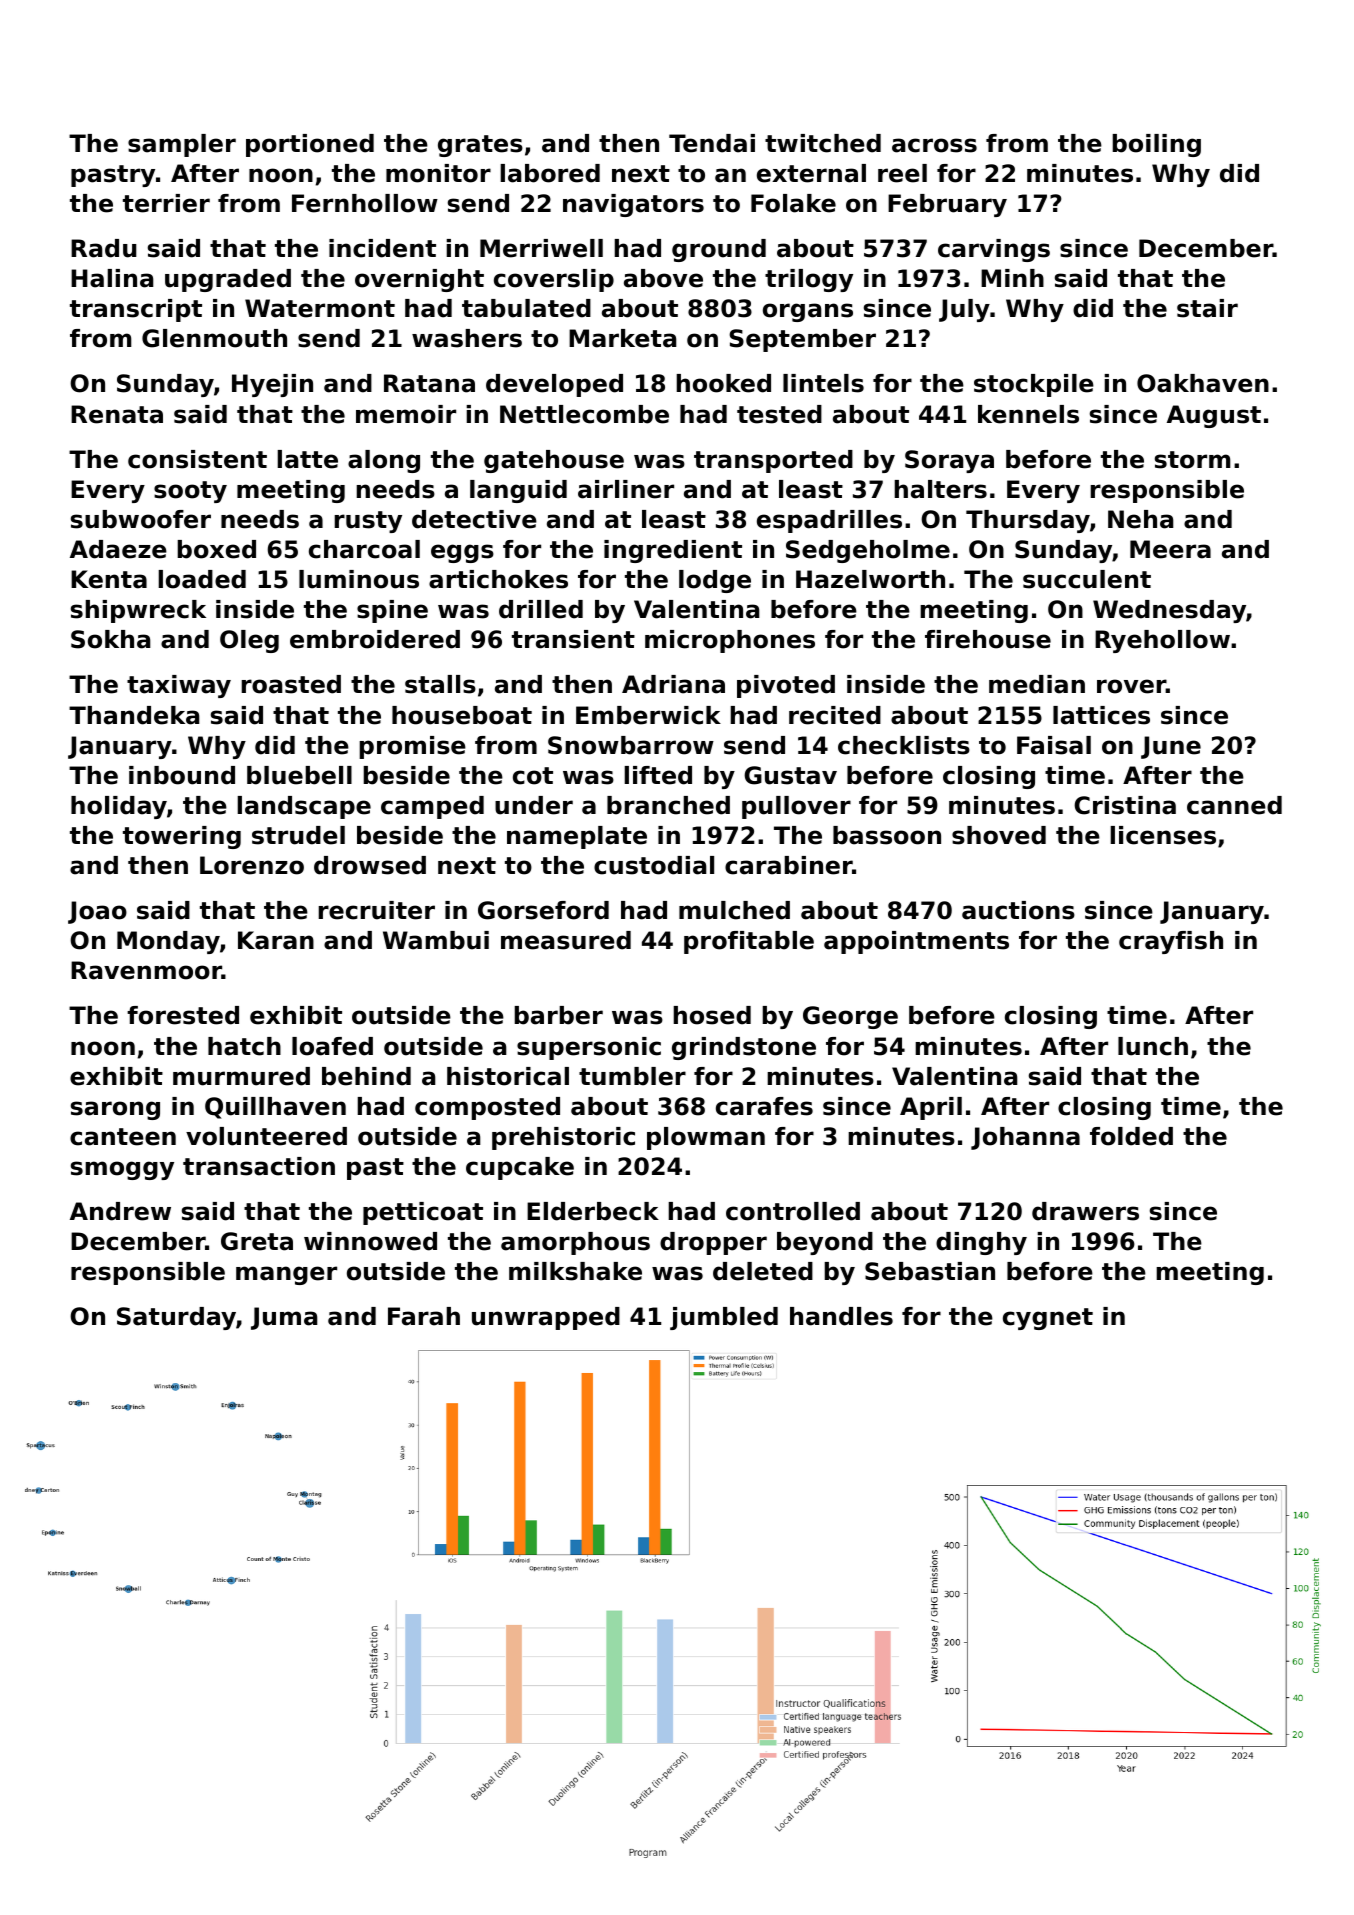 Image resolution: width=1354 pixels, height=1915 pixels. Describe the element at coordinates (228, 280) in the screenshot. I see `upgraded` at that location.
